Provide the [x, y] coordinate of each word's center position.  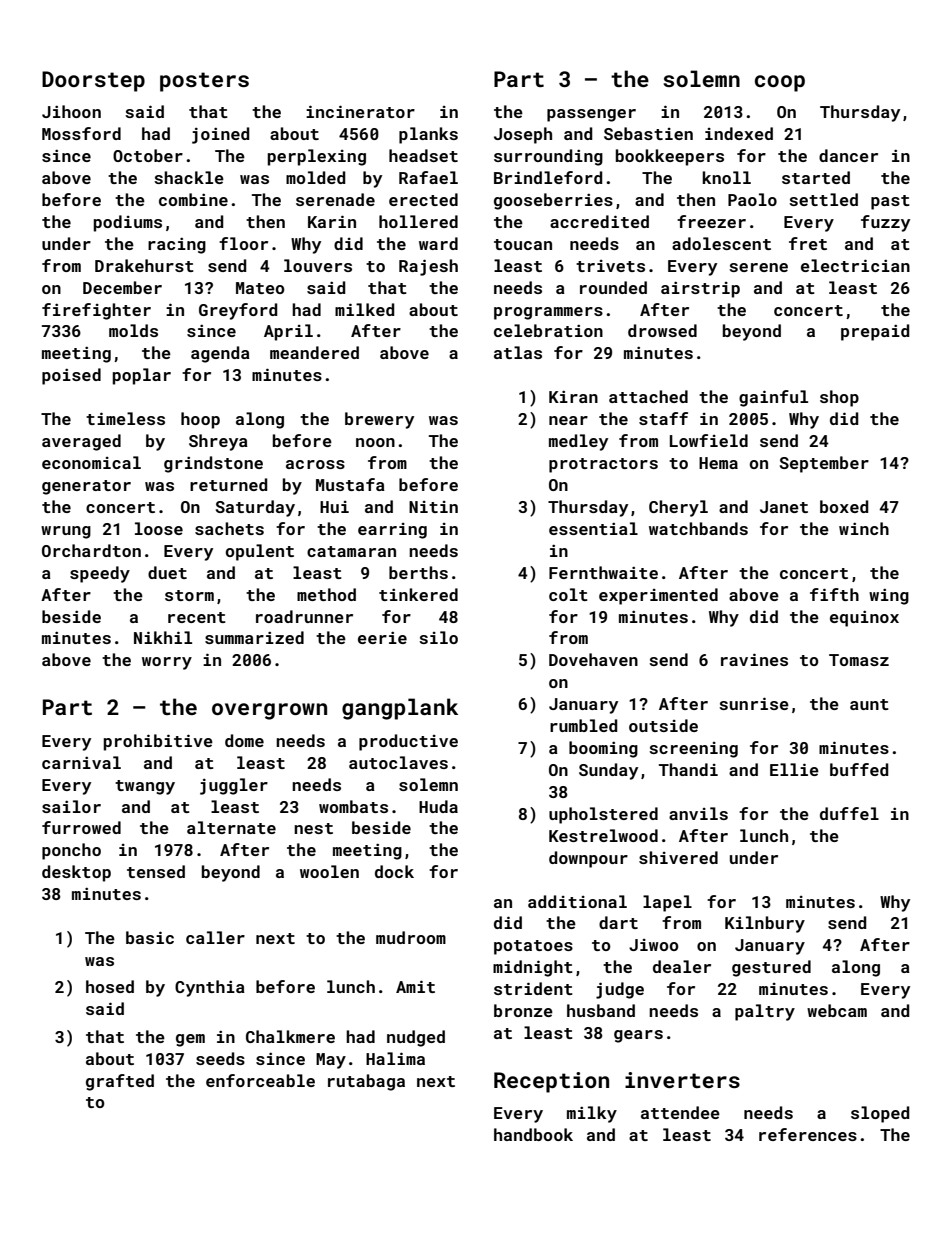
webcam [837, 1010]
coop [780, 83]
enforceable [260, 1080]
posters [204, 82]
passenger [591, 115]
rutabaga [366, 1082]
